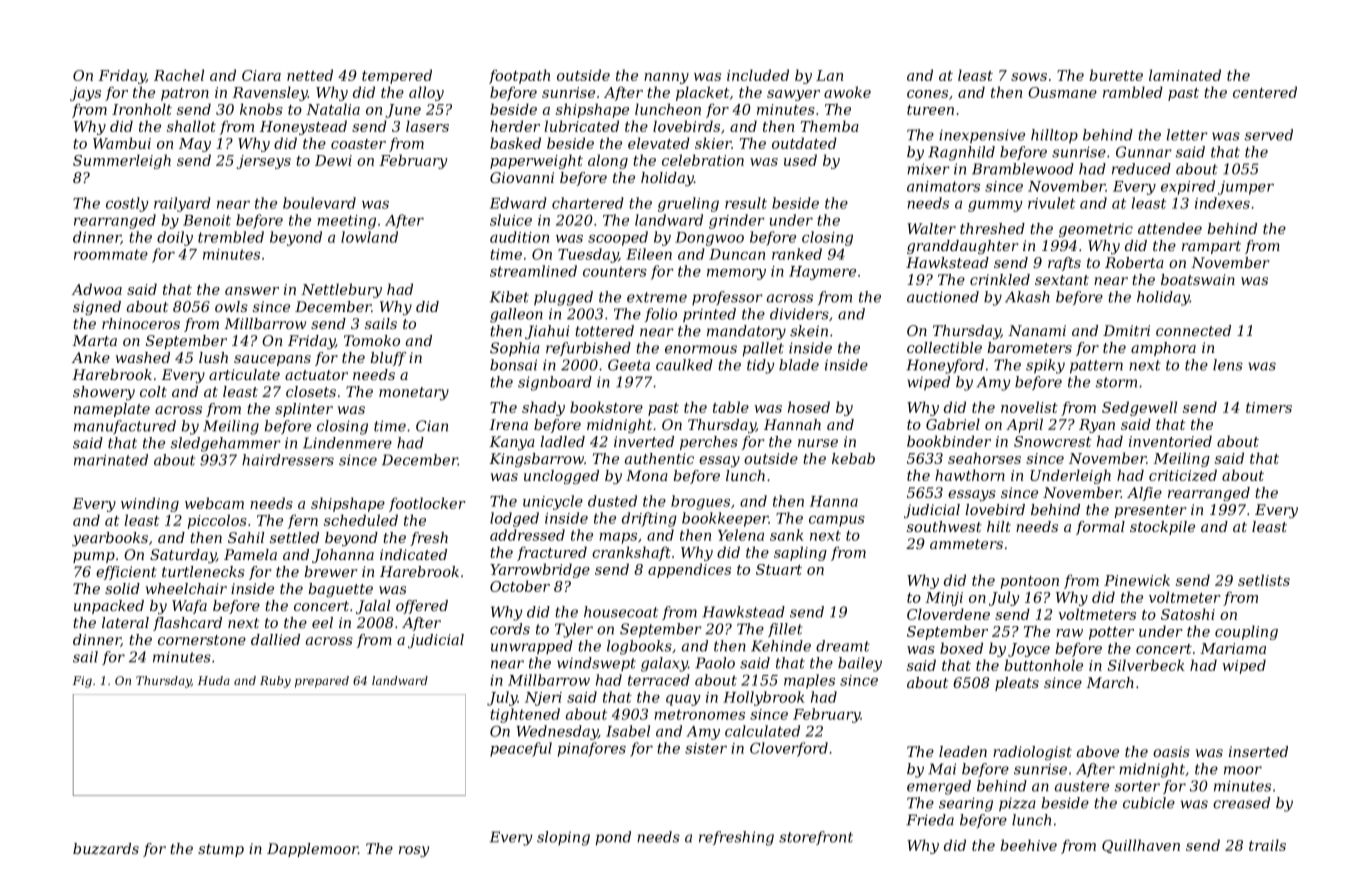  I want to click on scheduled, so click(361, 520).
